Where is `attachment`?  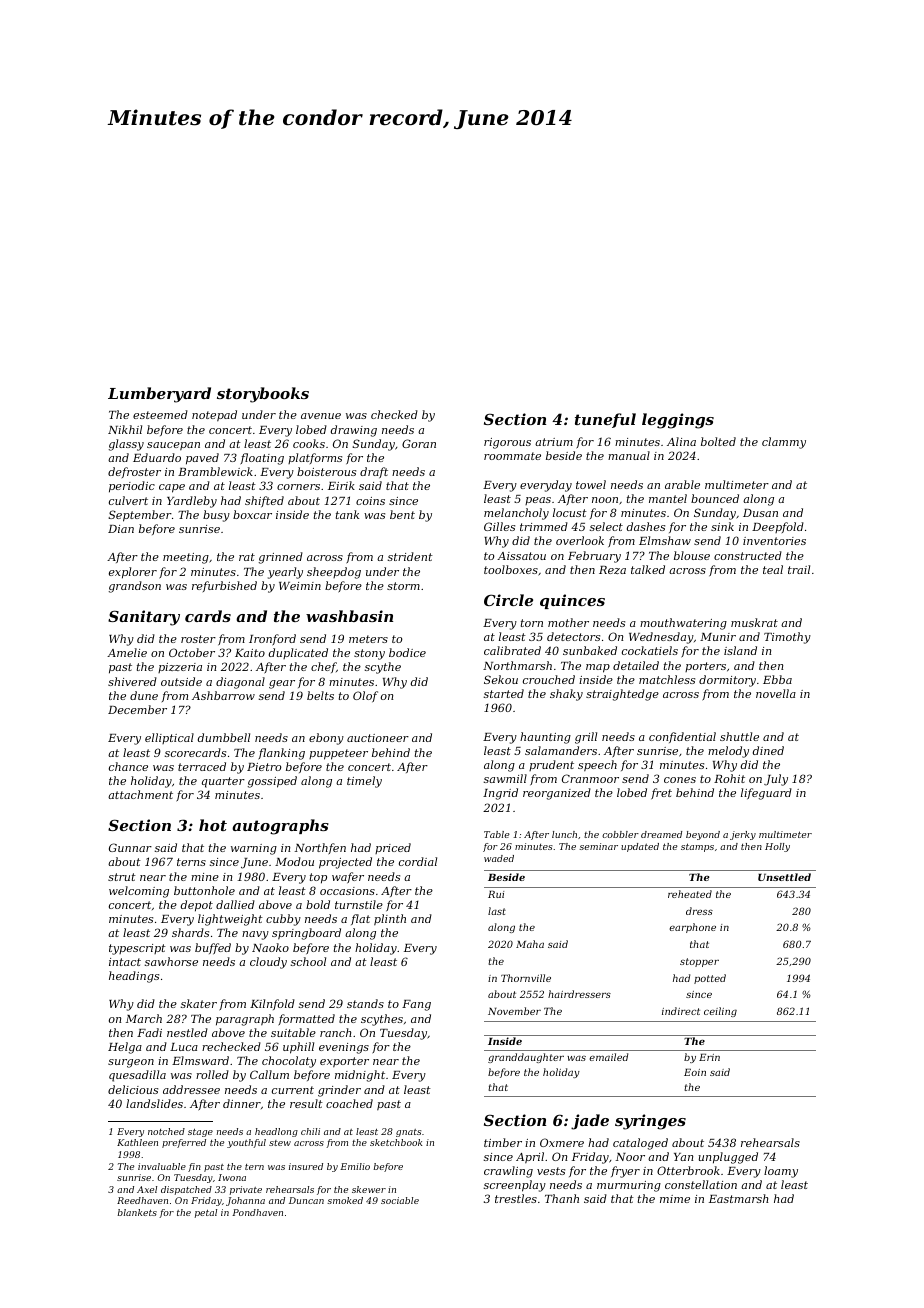 attachment is located at coordinates (140, 794).
